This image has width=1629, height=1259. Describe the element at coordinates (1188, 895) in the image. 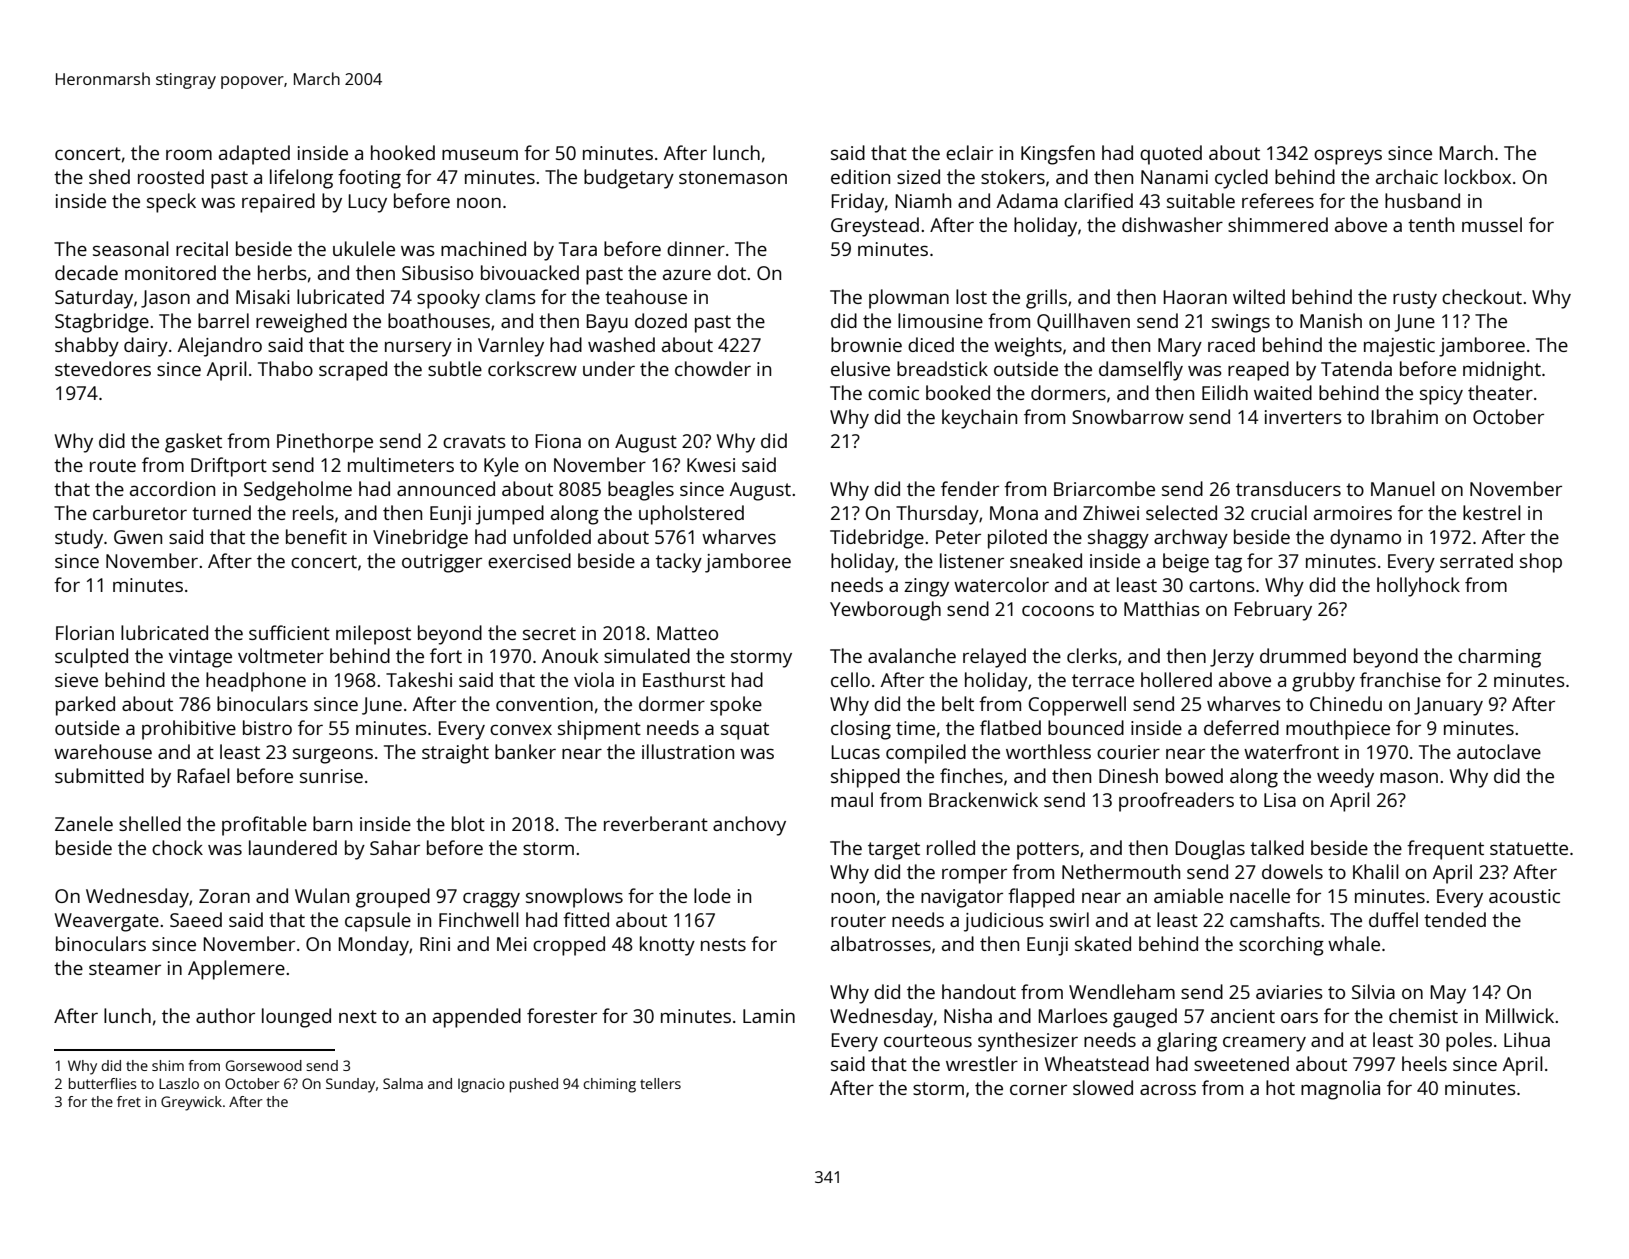

I see `amiable` at that location.
